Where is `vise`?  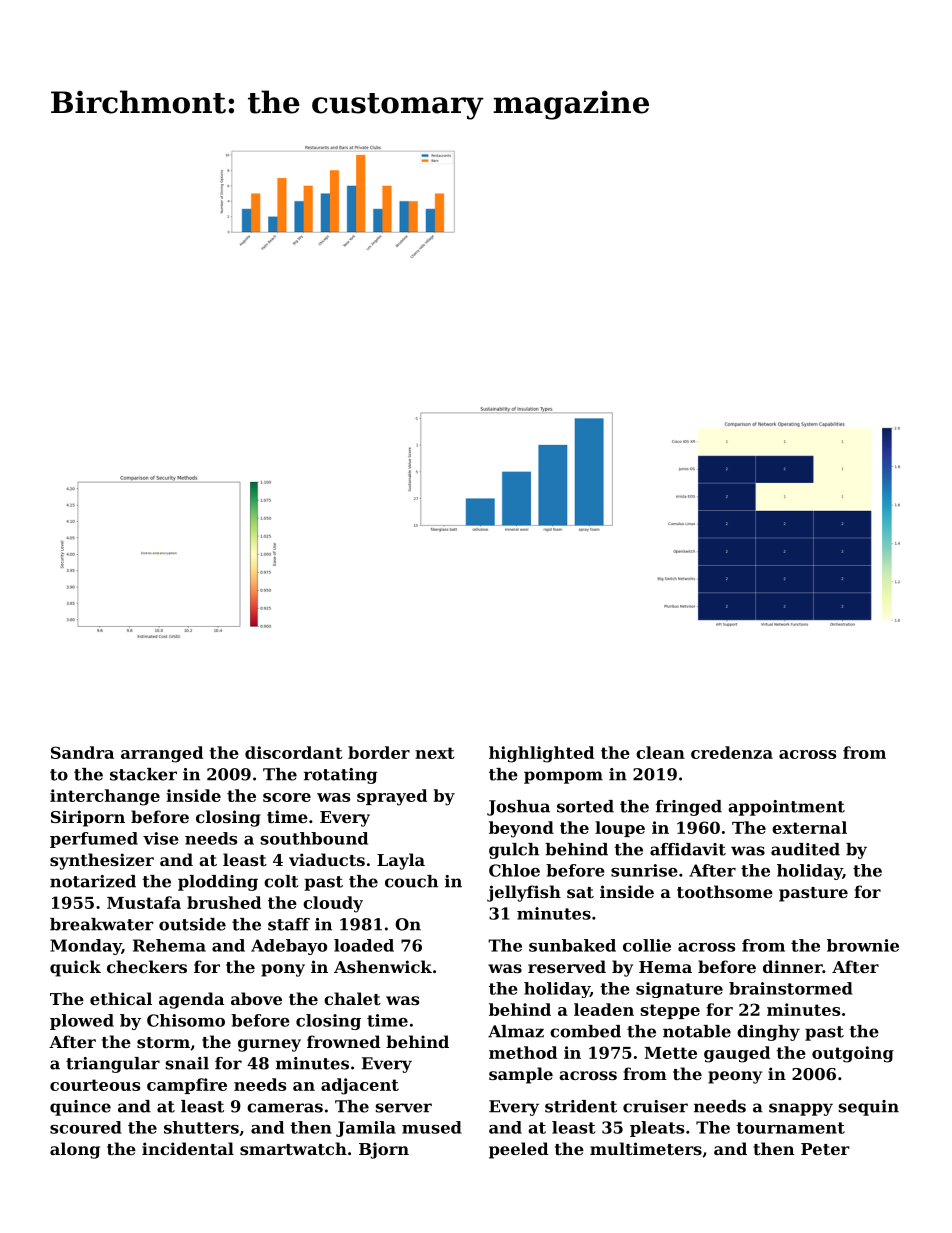 vise is located at coordinates (161, 838).
